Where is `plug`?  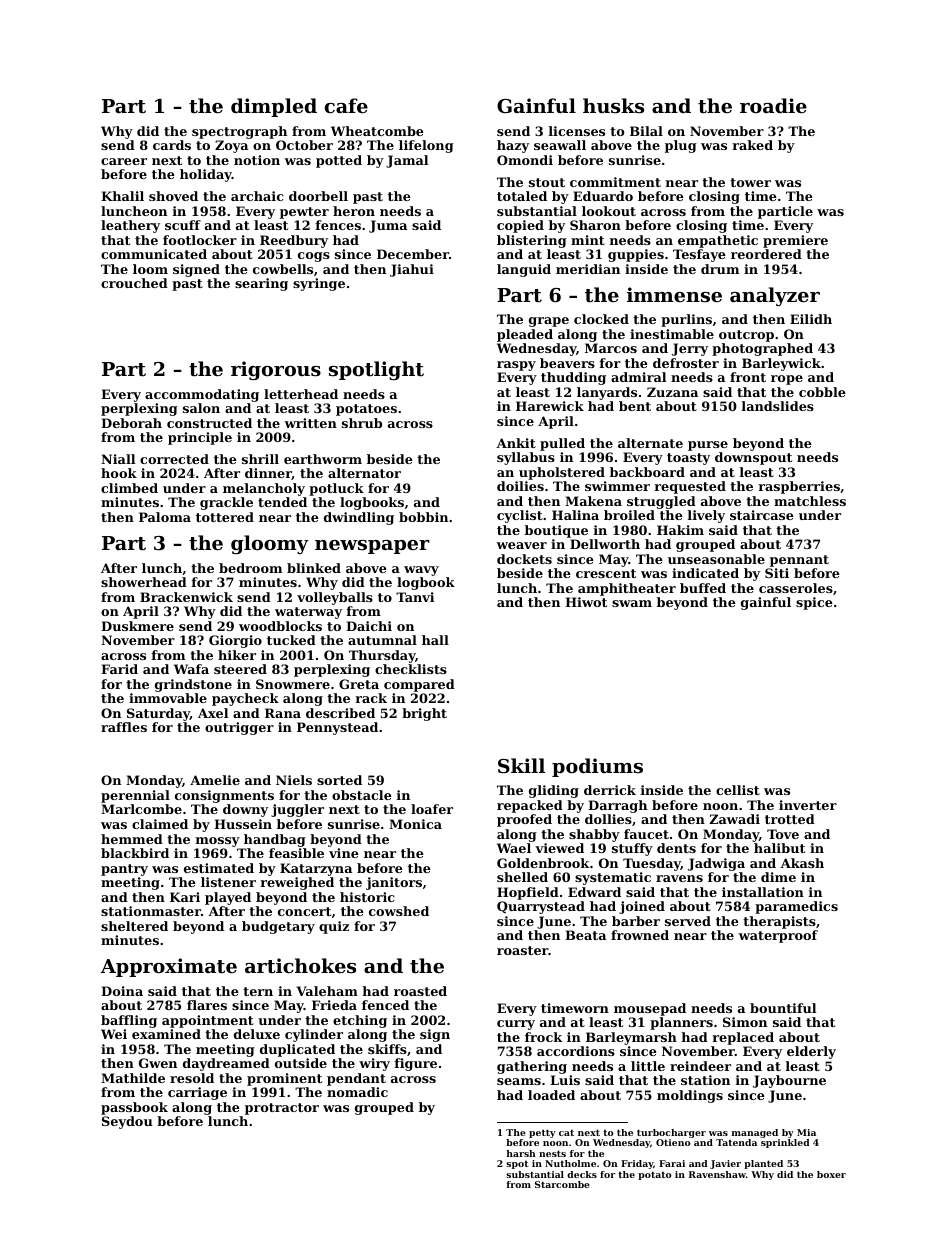
plug is located at coordinates (681, 146).
